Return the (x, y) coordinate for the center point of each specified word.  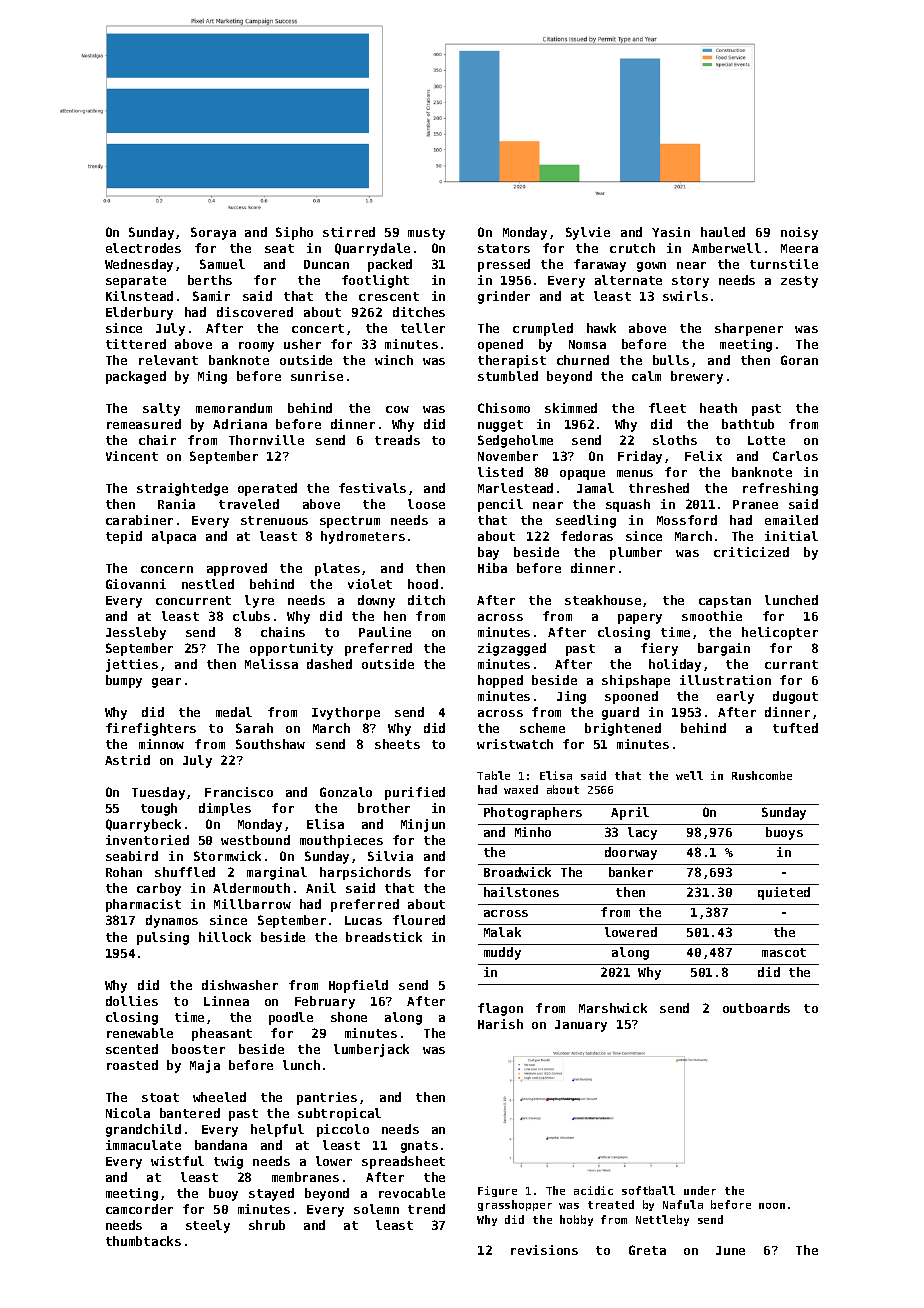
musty (426, 234)
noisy (799, 233)
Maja (205, 1066)
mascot (784, 952)
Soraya (213, 233)
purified (415, 793)
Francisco (239, 792)
